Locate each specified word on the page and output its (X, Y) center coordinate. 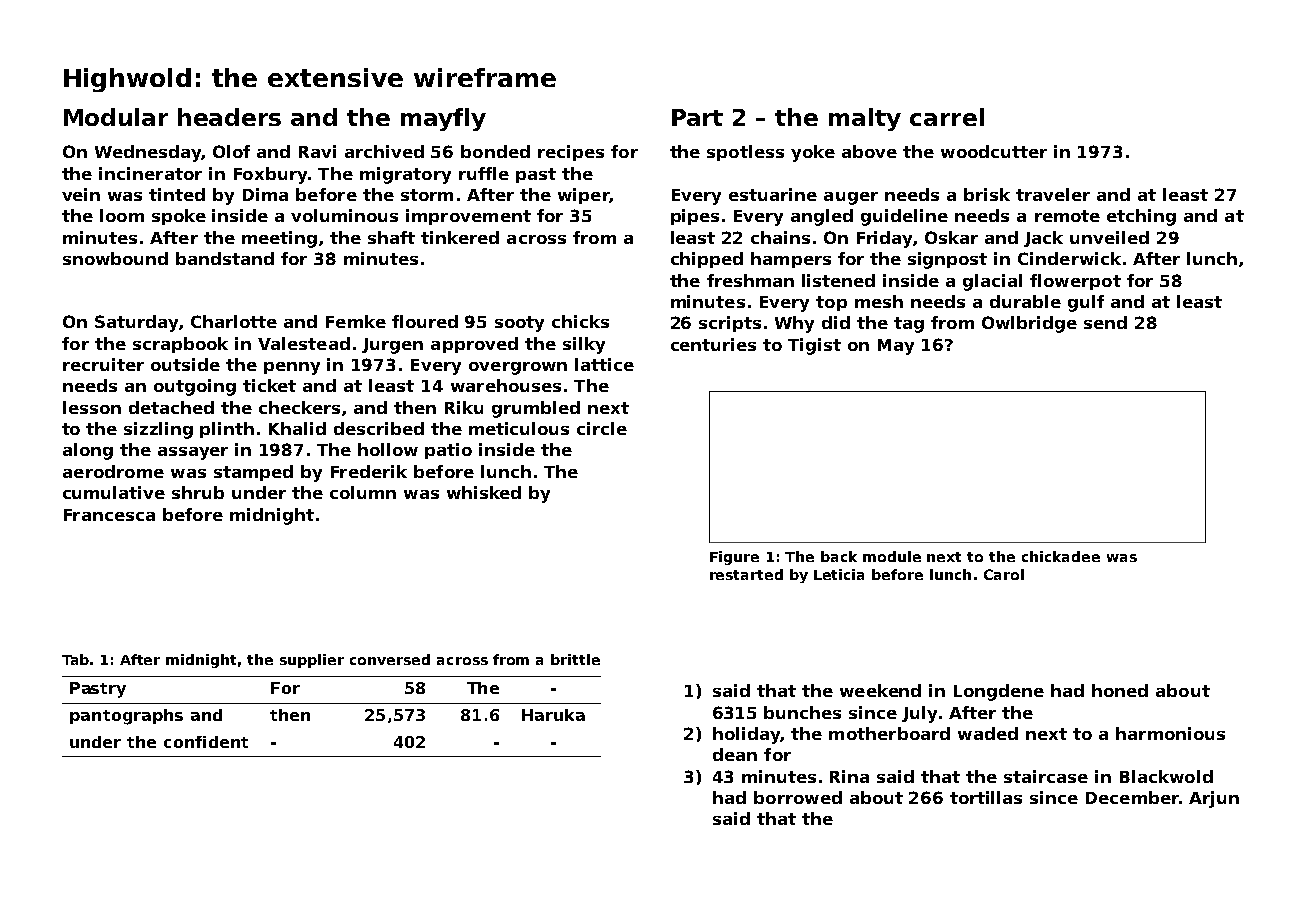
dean (735, 754)
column (363, 492)
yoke (813, 153)
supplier (312, 661)
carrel (947, 117)
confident (206, 742)
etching (1141, 217)
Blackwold (1166, 776)
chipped (707, 260)
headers (229, 117)
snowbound (115, 258)
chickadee (1061, 556)
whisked (484, 492)
